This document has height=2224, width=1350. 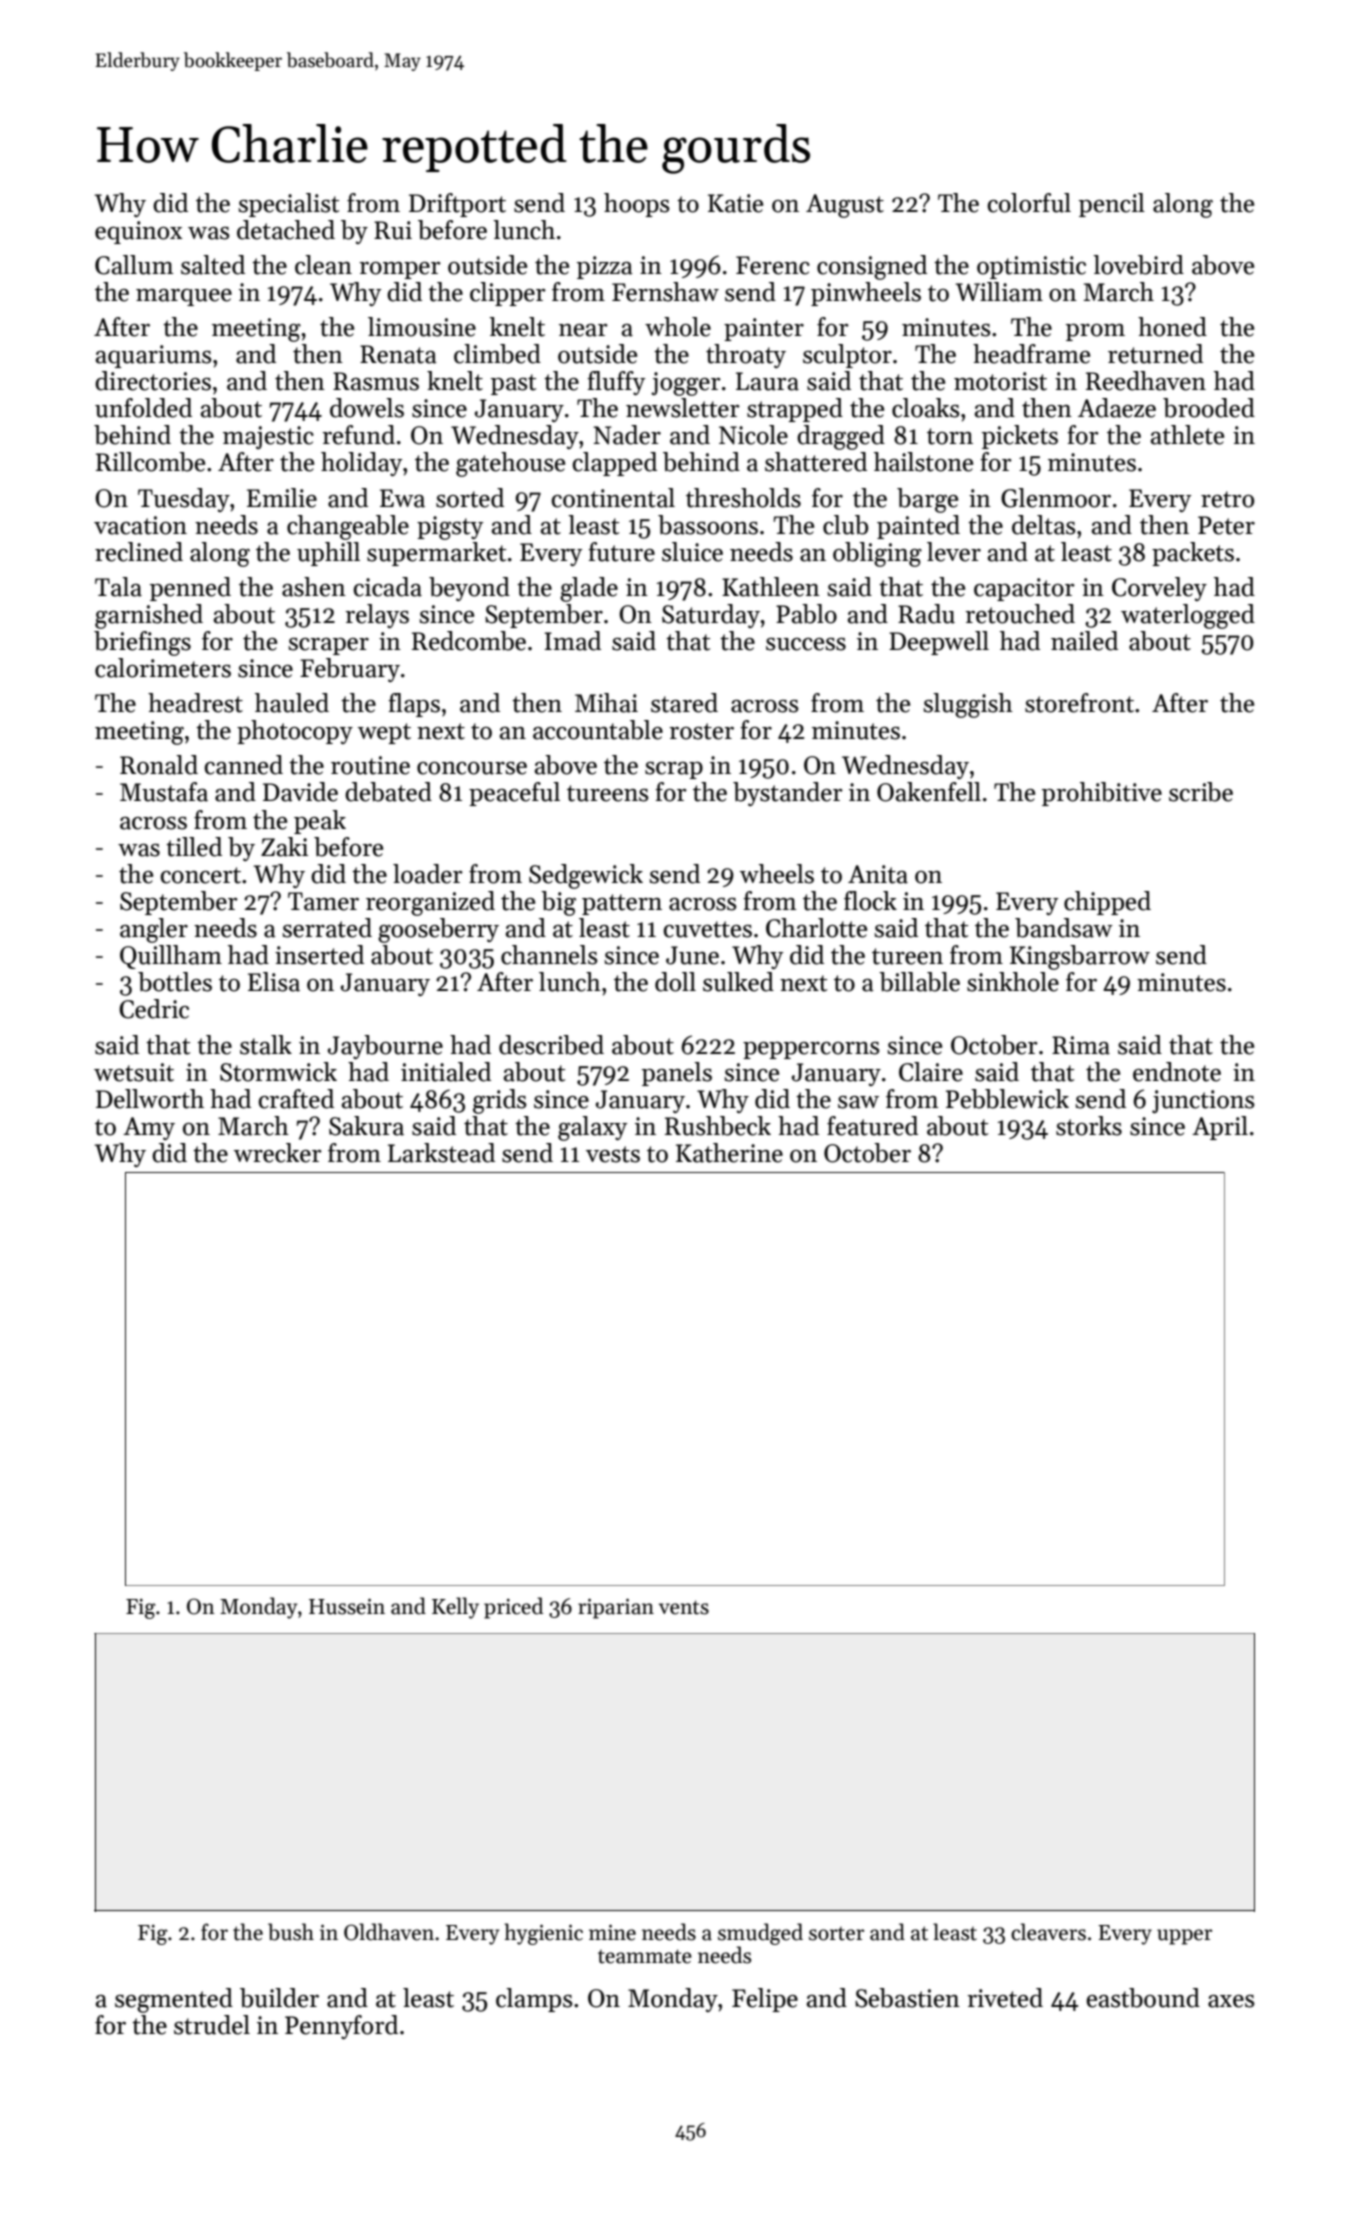 What do you see at coordinates (1143, 1998) in the document?
I see `eastbound` at bounding box center [1143, 1998].
